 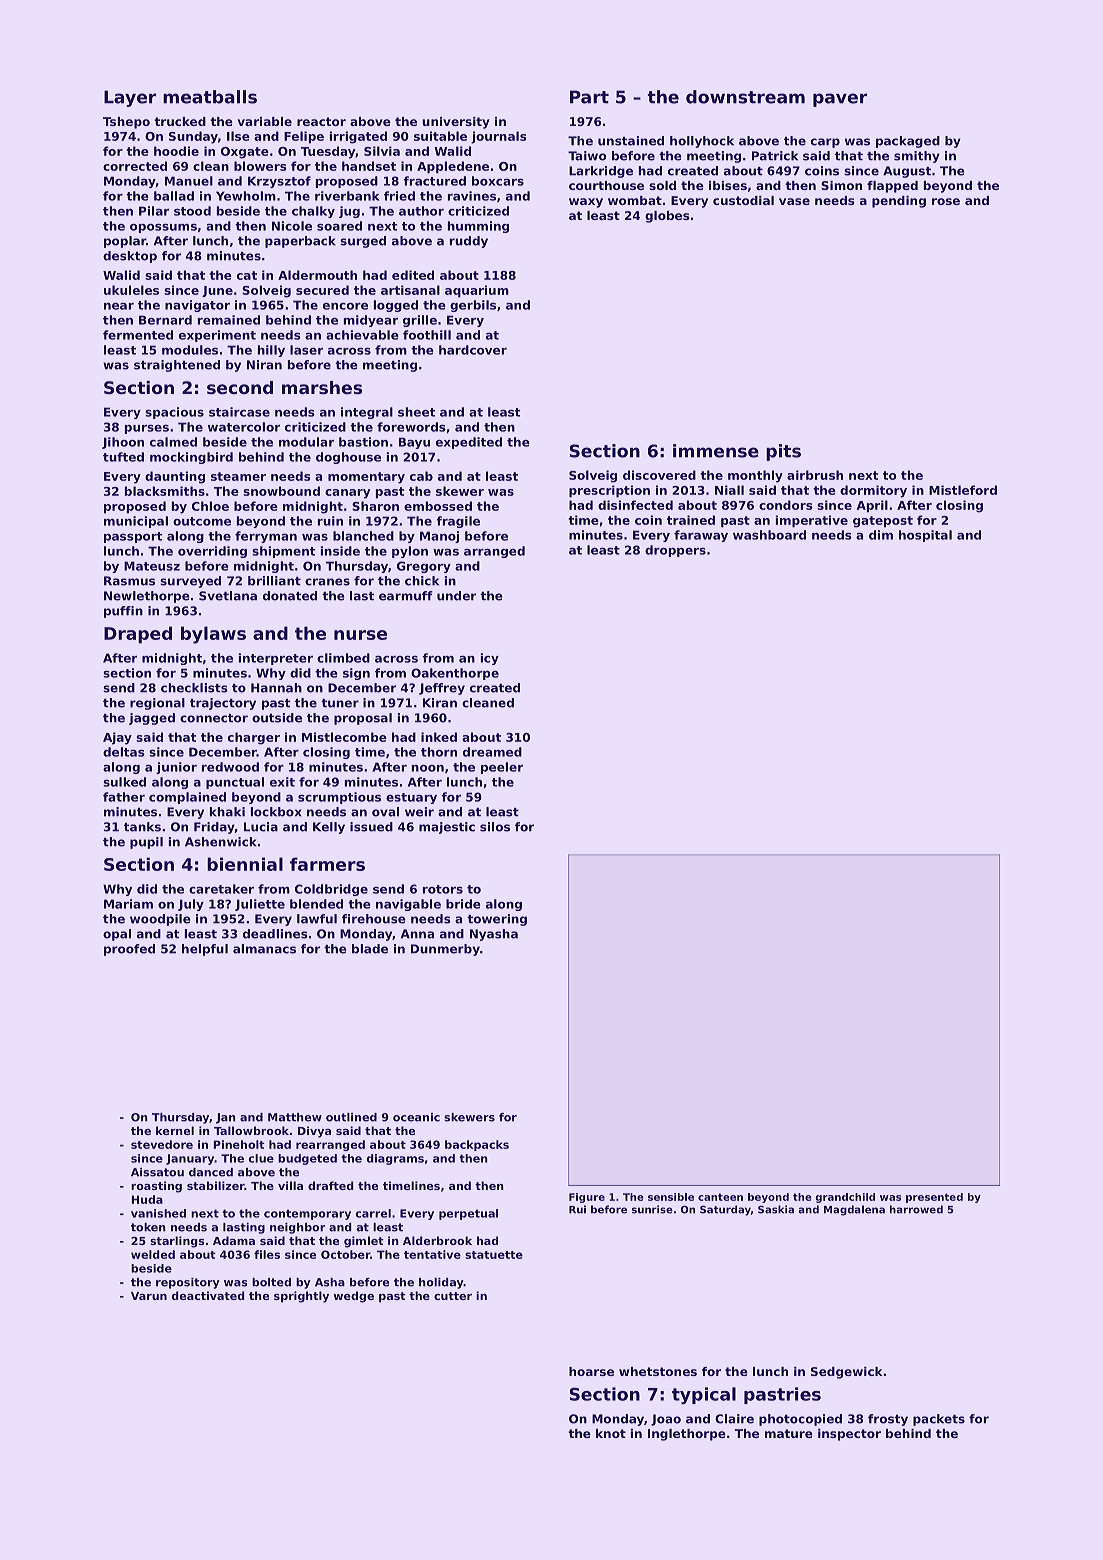 I want to click on sprightly, so click(x=301, y=1297).
